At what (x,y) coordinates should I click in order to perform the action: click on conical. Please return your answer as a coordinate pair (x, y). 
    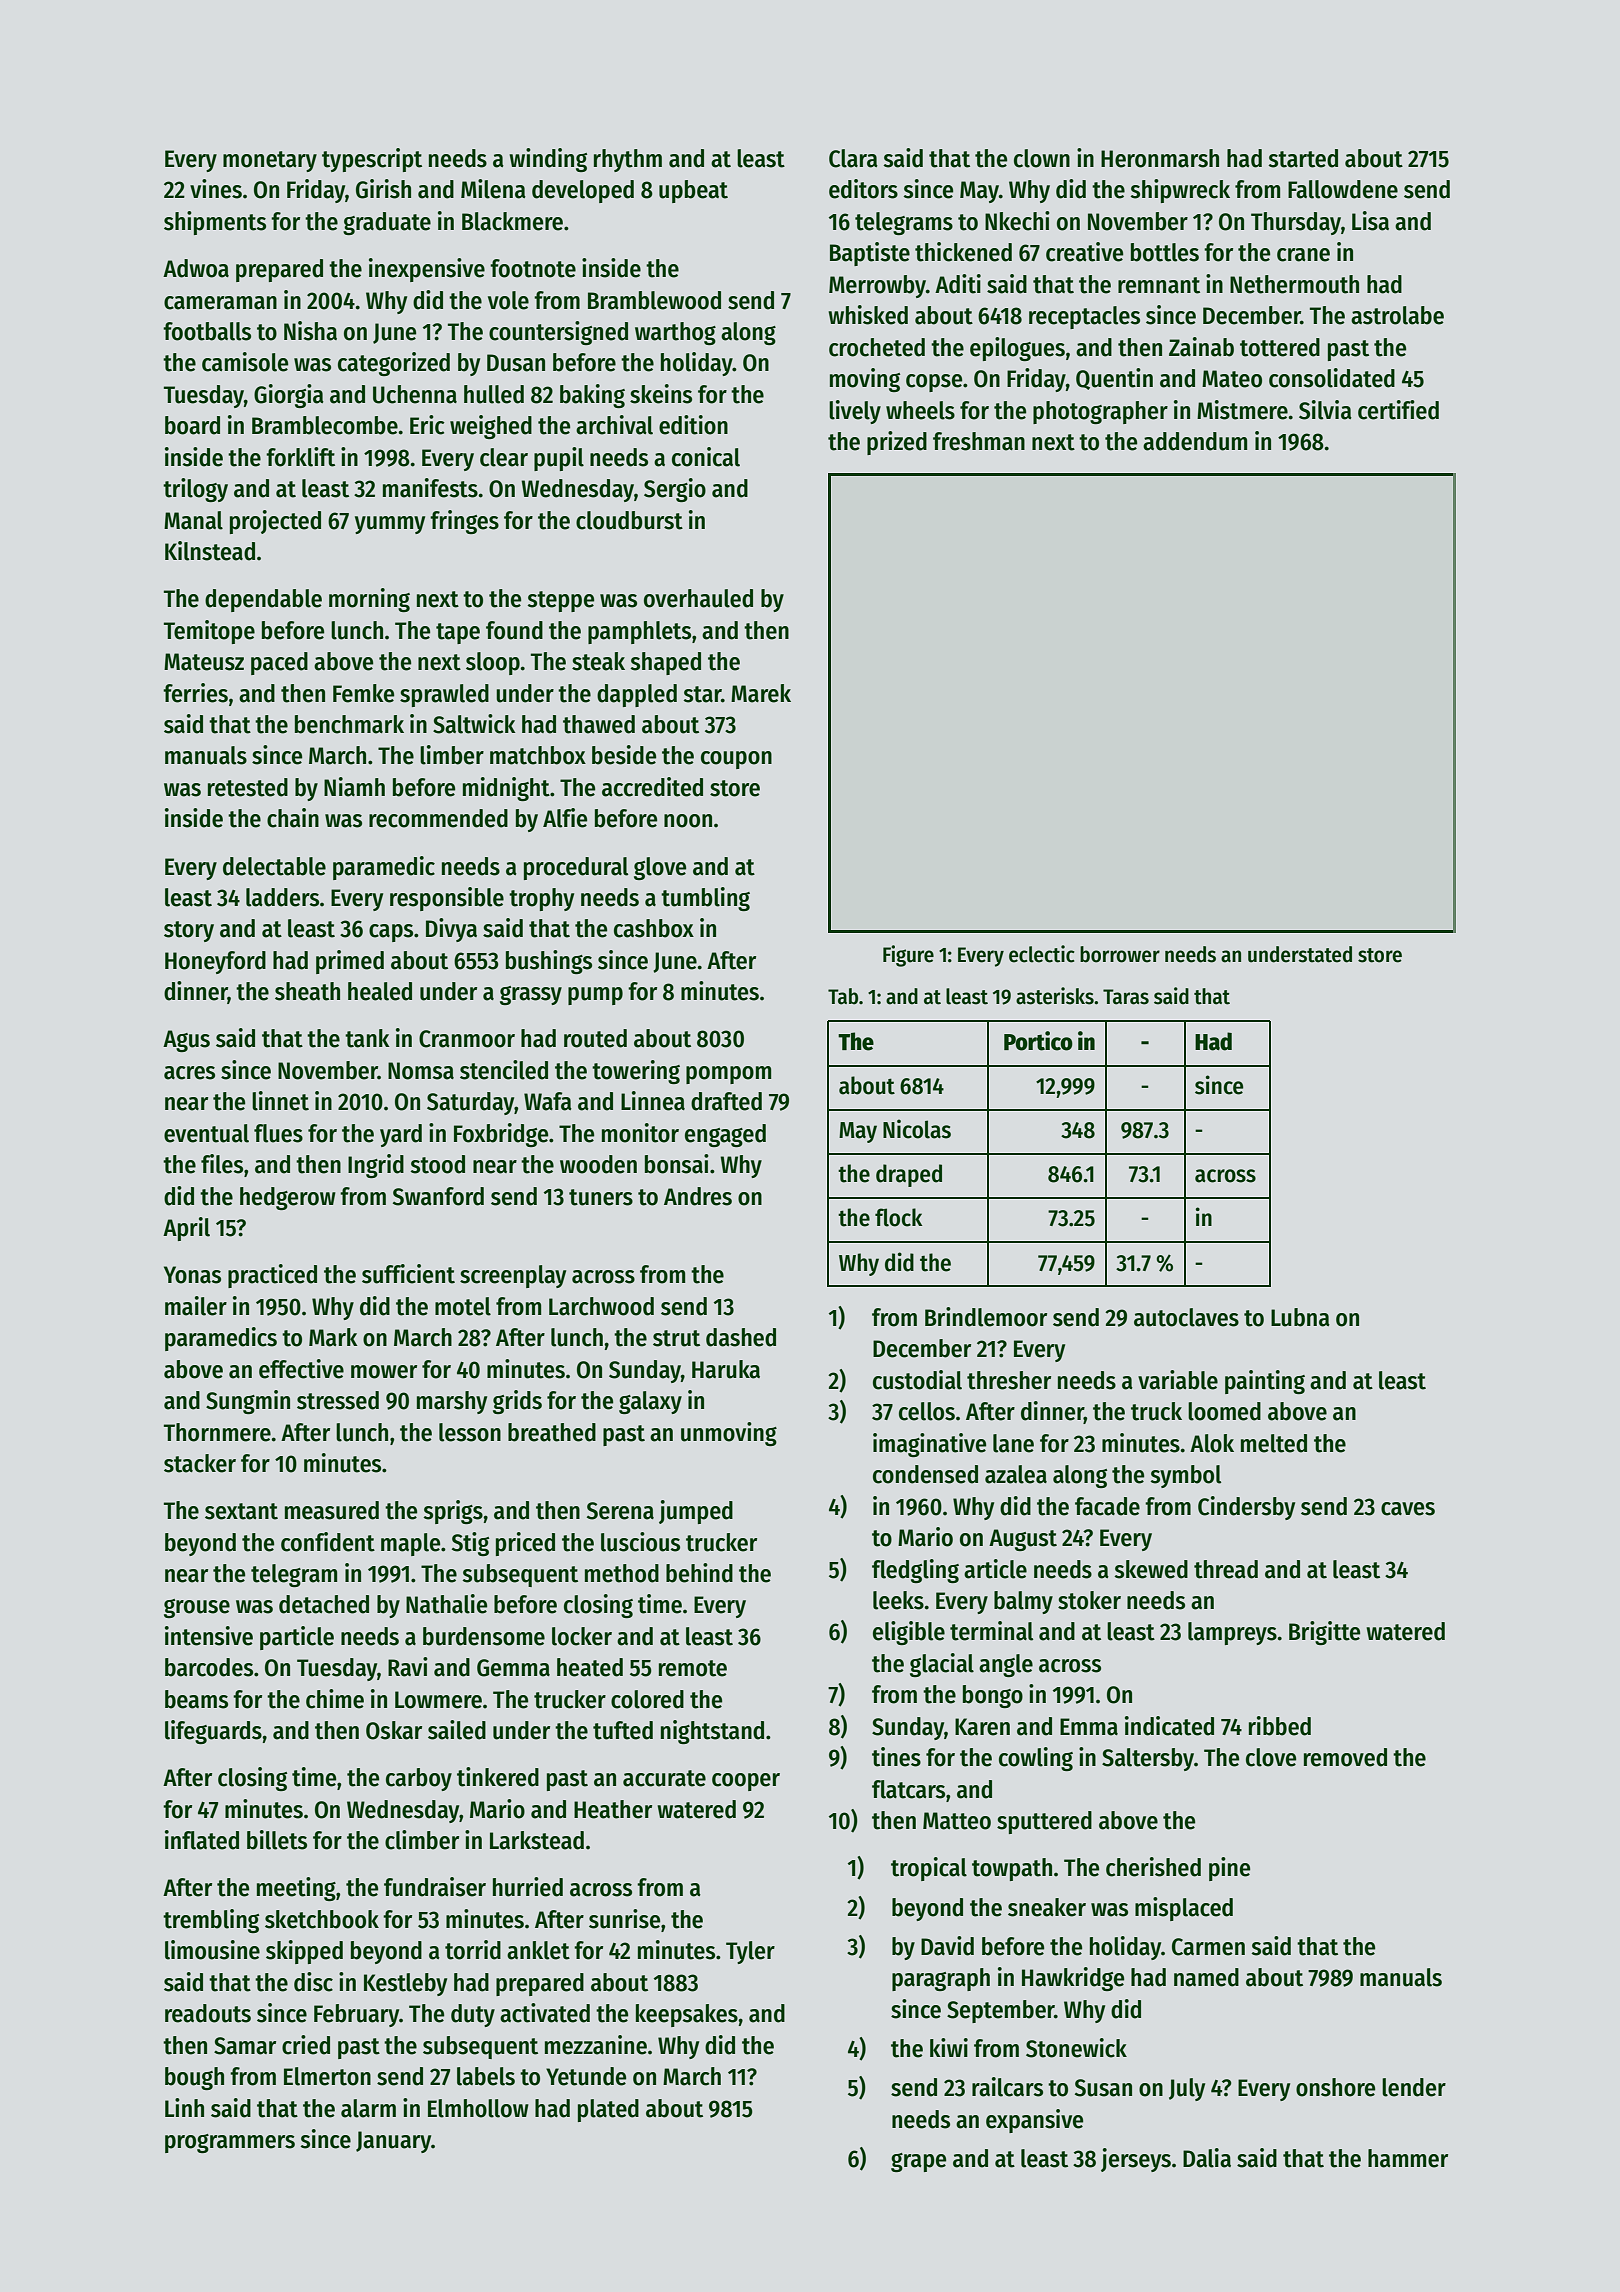
    Looking at the image, I should click on (706, 457).
